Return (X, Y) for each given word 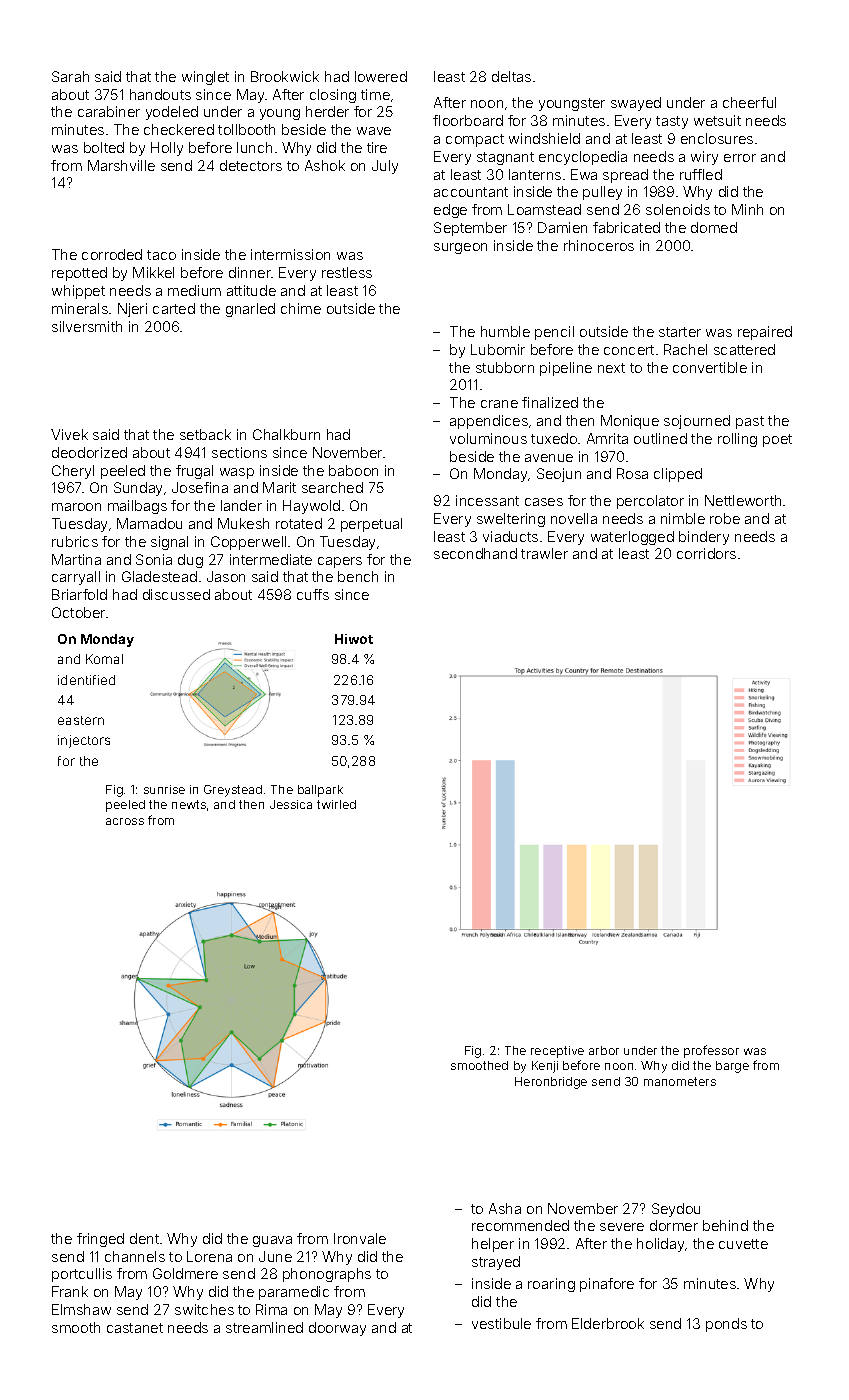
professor (711, 1051)
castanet (135, 1328)
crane (499, 404)
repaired (765, 333)
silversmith (87, 326)
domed (714, 227)
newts (189, 804)
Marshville (121, 165)
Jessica (291, 804)
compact (475, 140)
